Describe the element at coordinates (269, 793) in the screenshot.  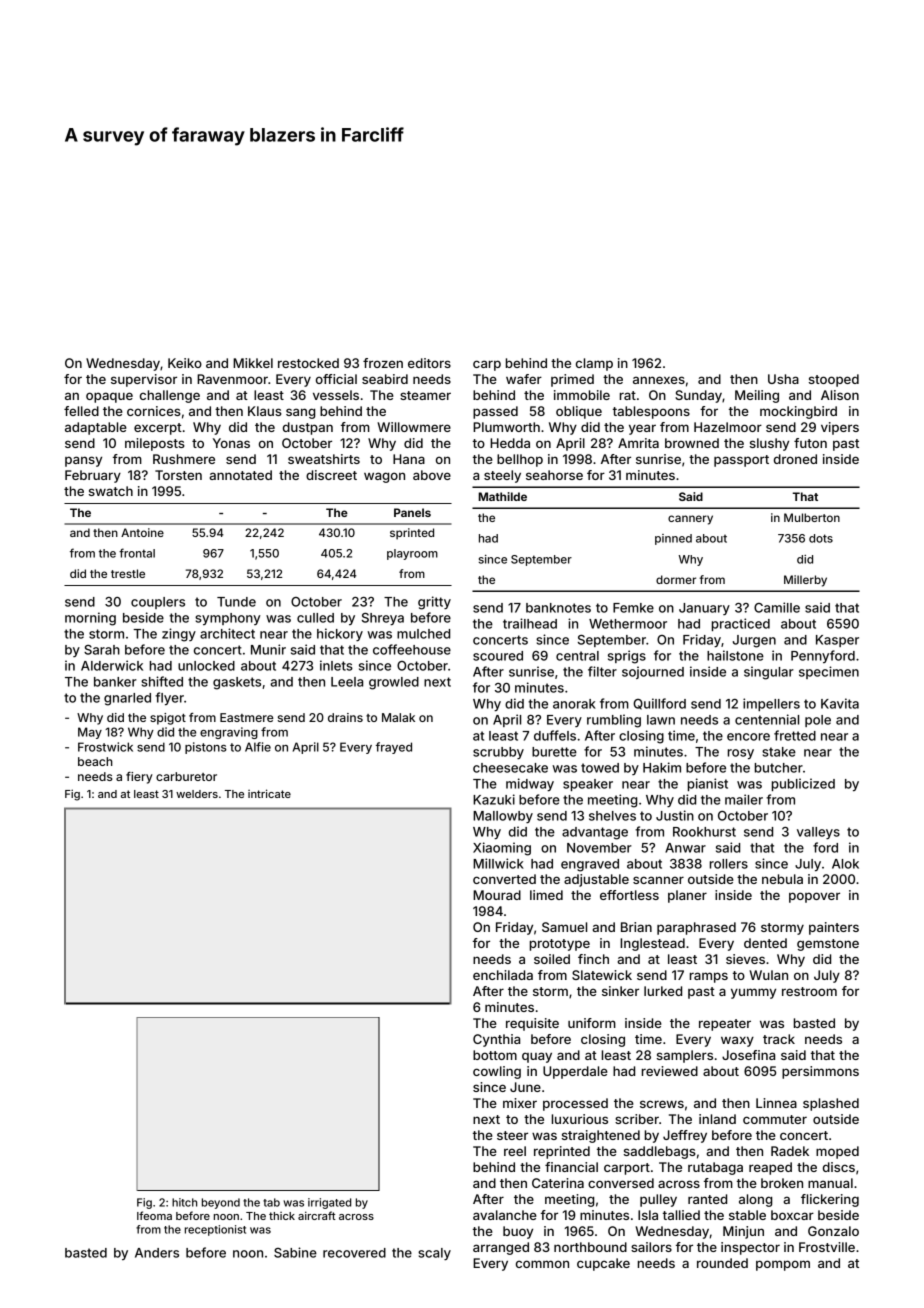
I see `intricate` at that location.
